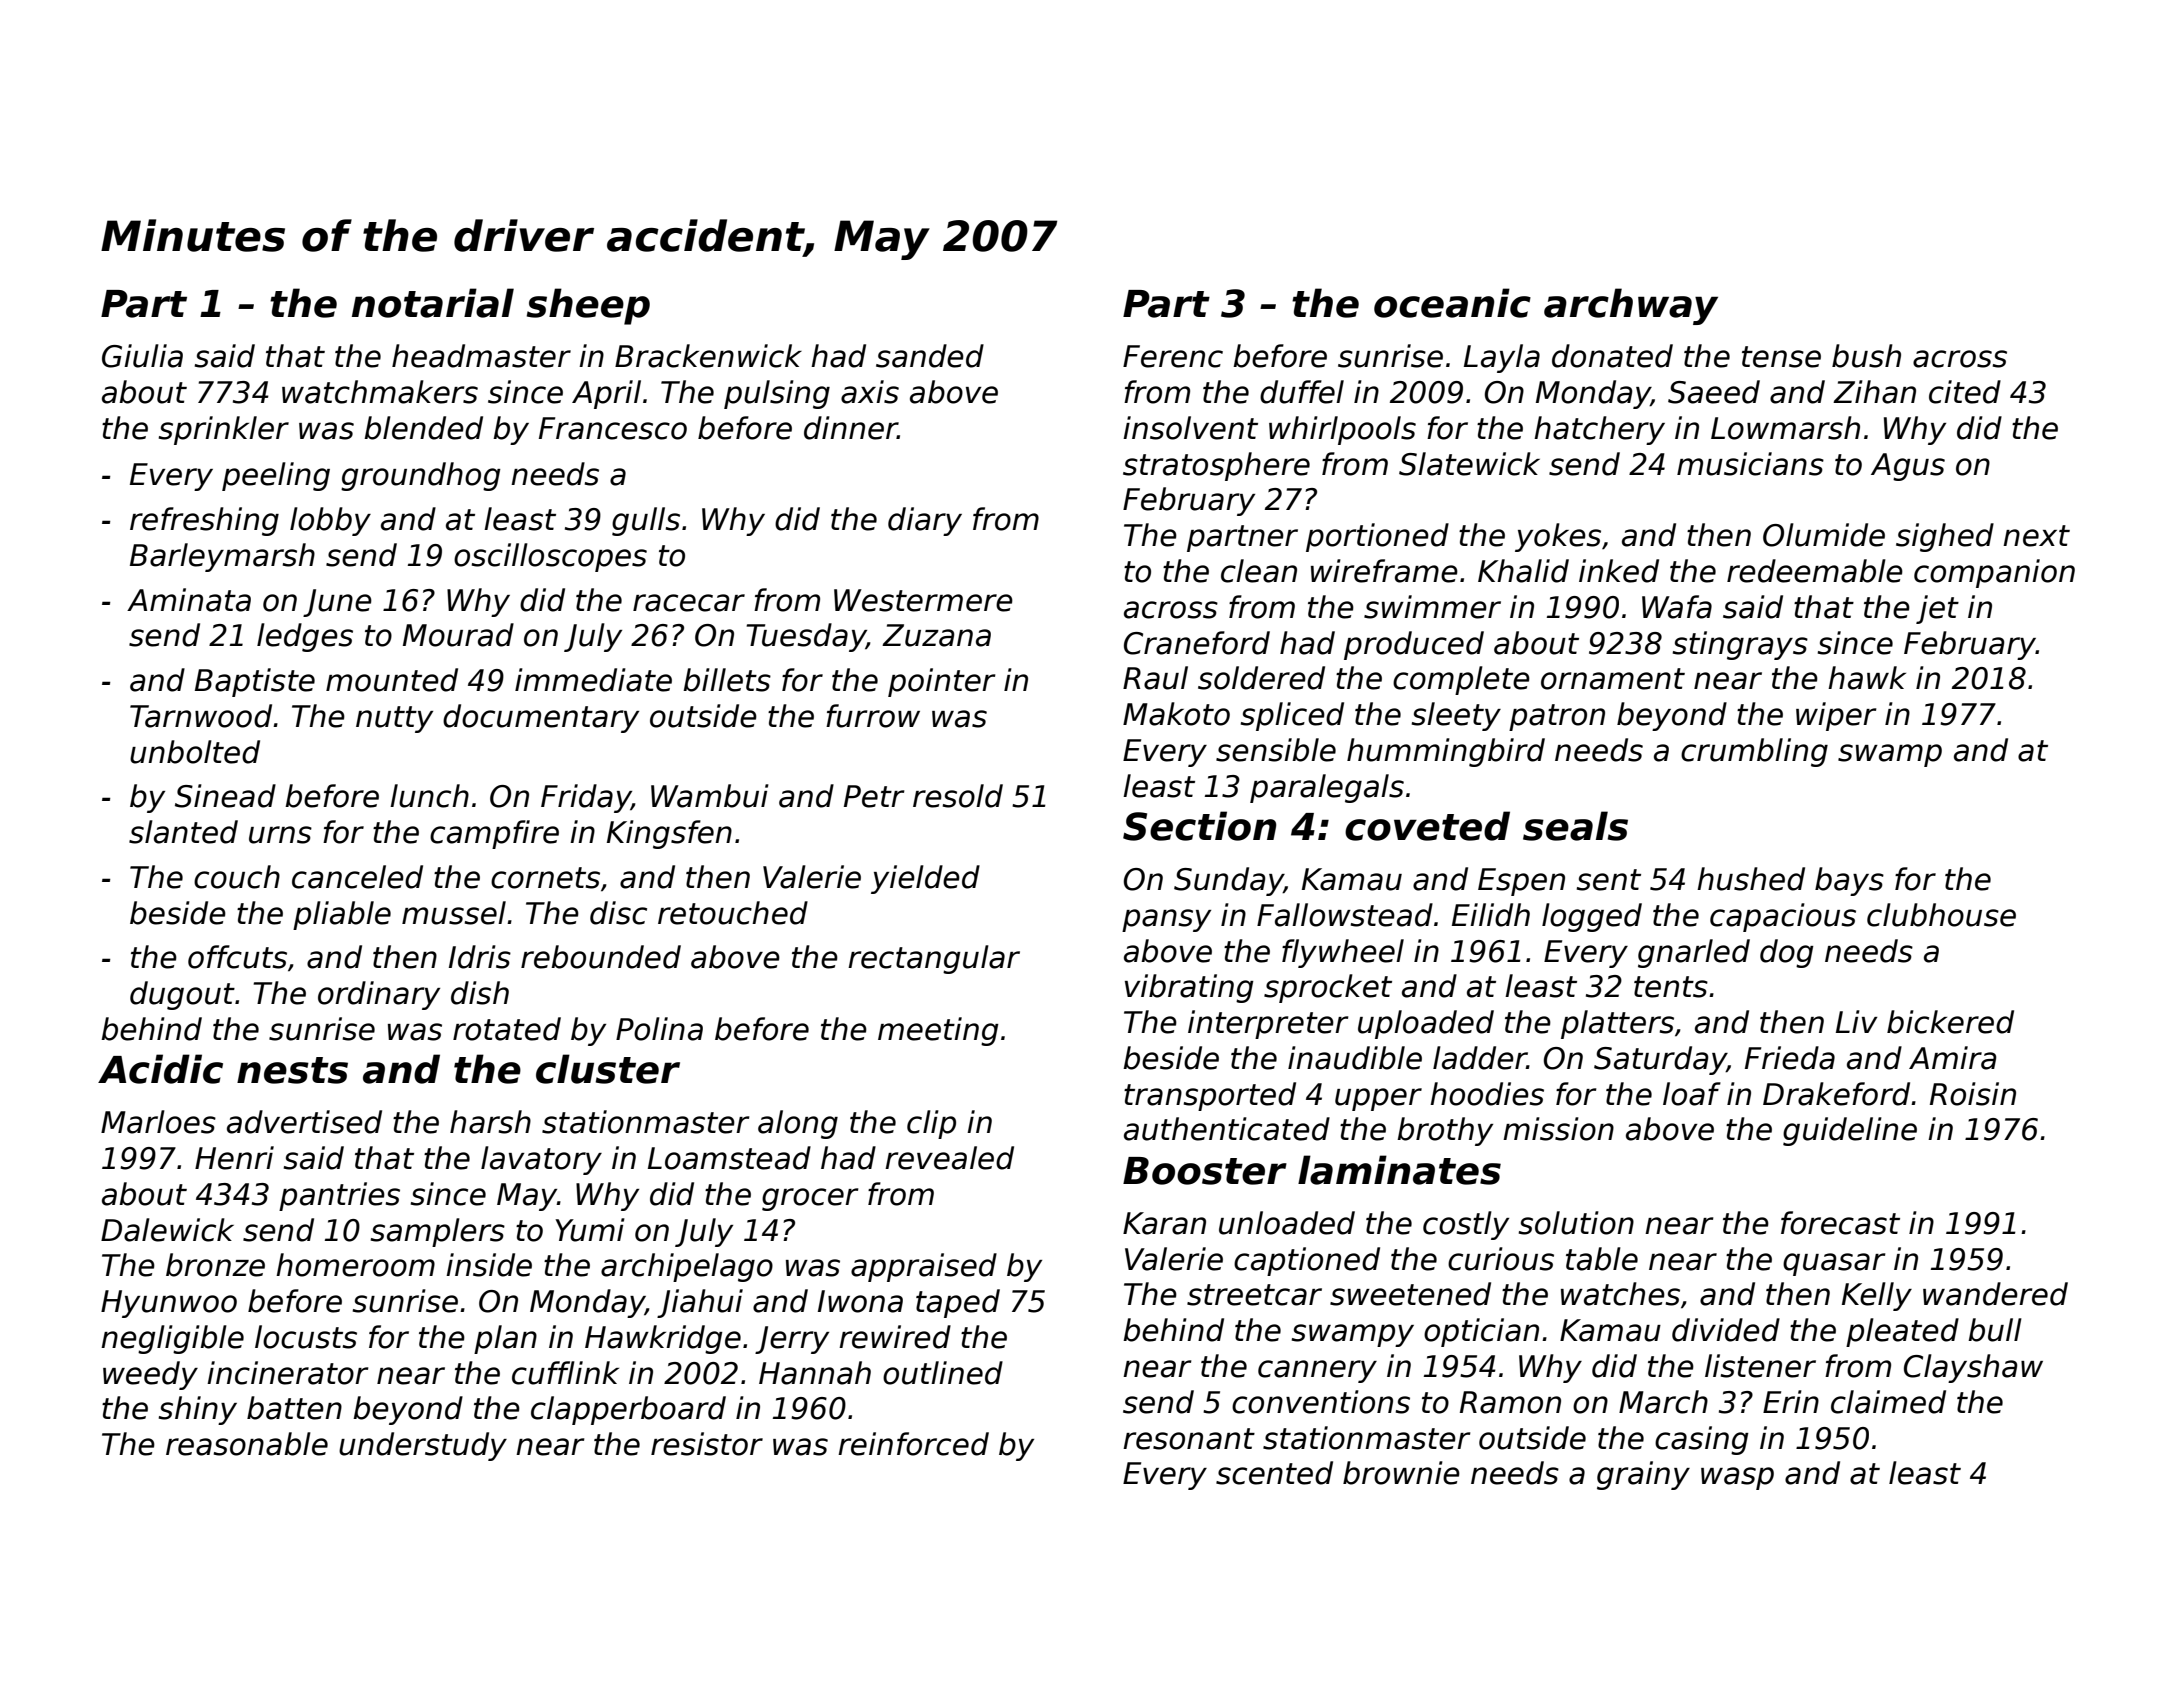  Describe the element at coordinates (150, 1375) in the screenshot. I see `weedy` at that location.
